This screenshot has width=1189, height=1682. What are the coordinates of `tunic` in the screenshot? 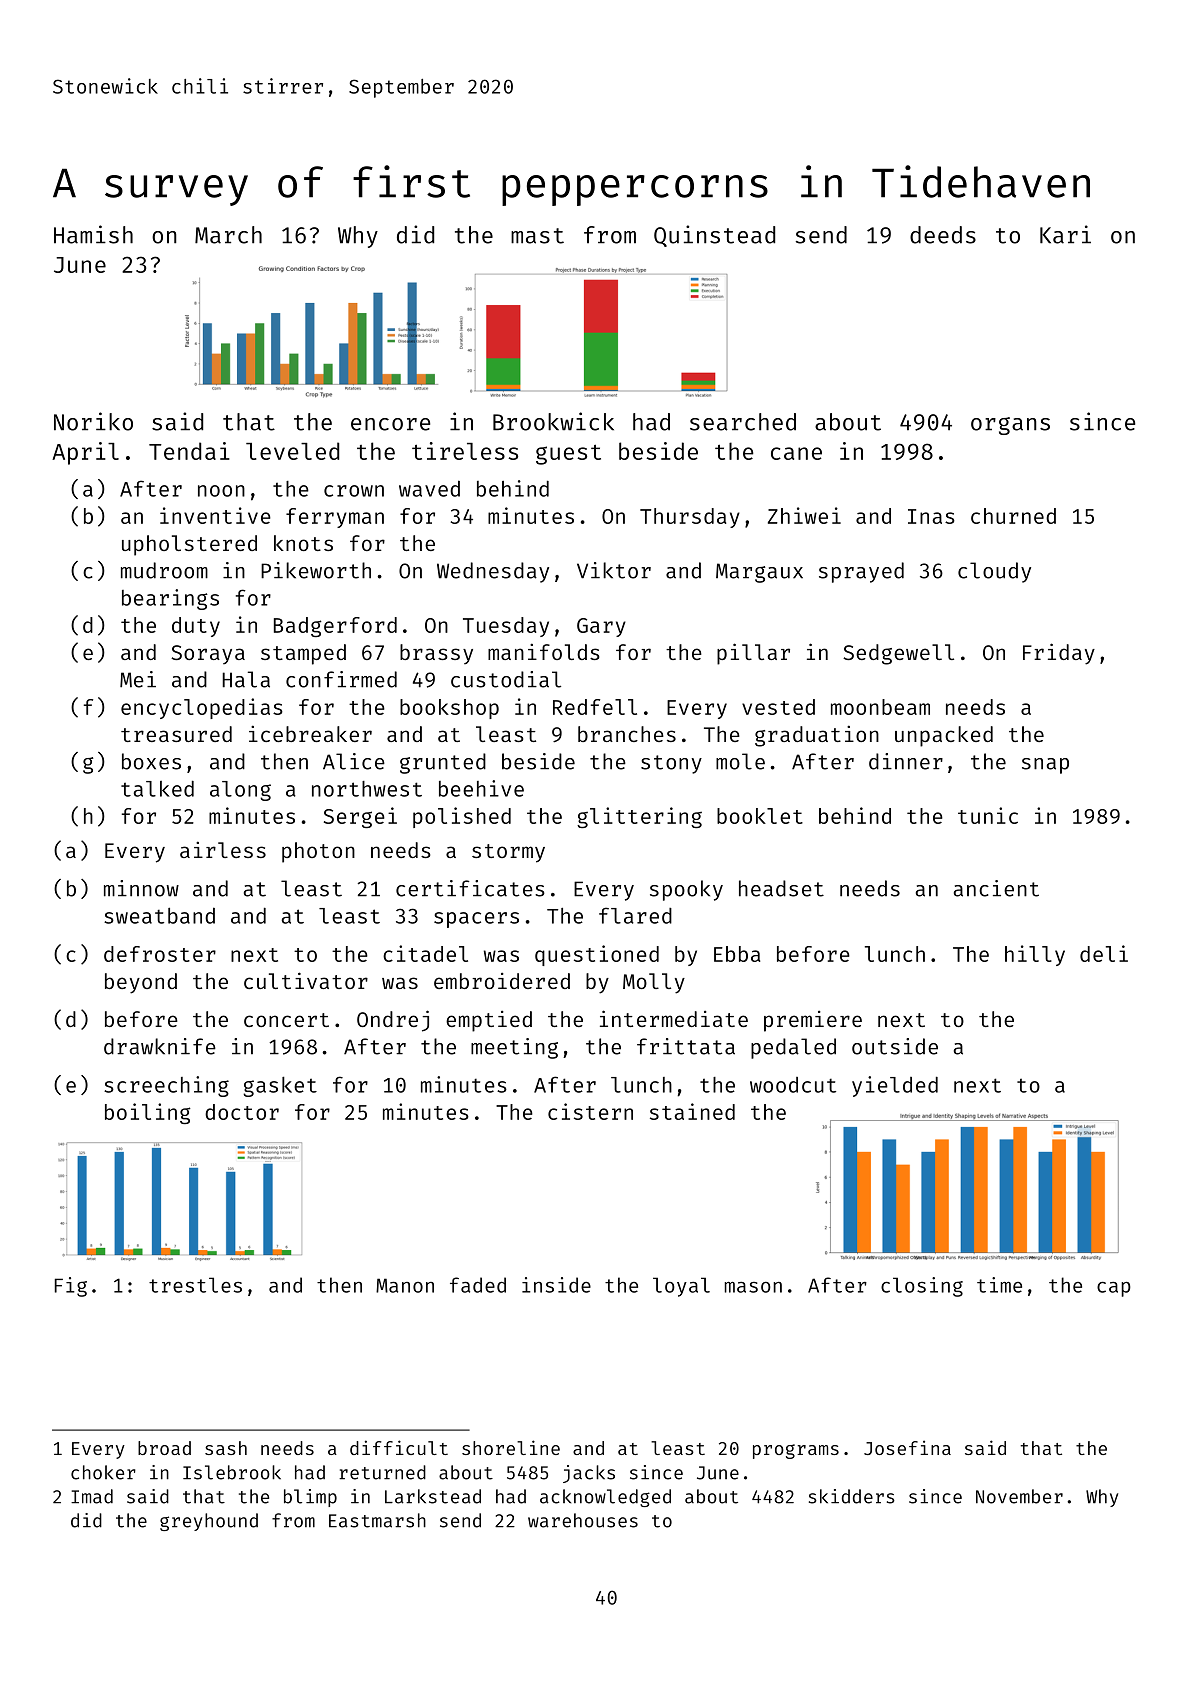 It's located at (988, 815).
